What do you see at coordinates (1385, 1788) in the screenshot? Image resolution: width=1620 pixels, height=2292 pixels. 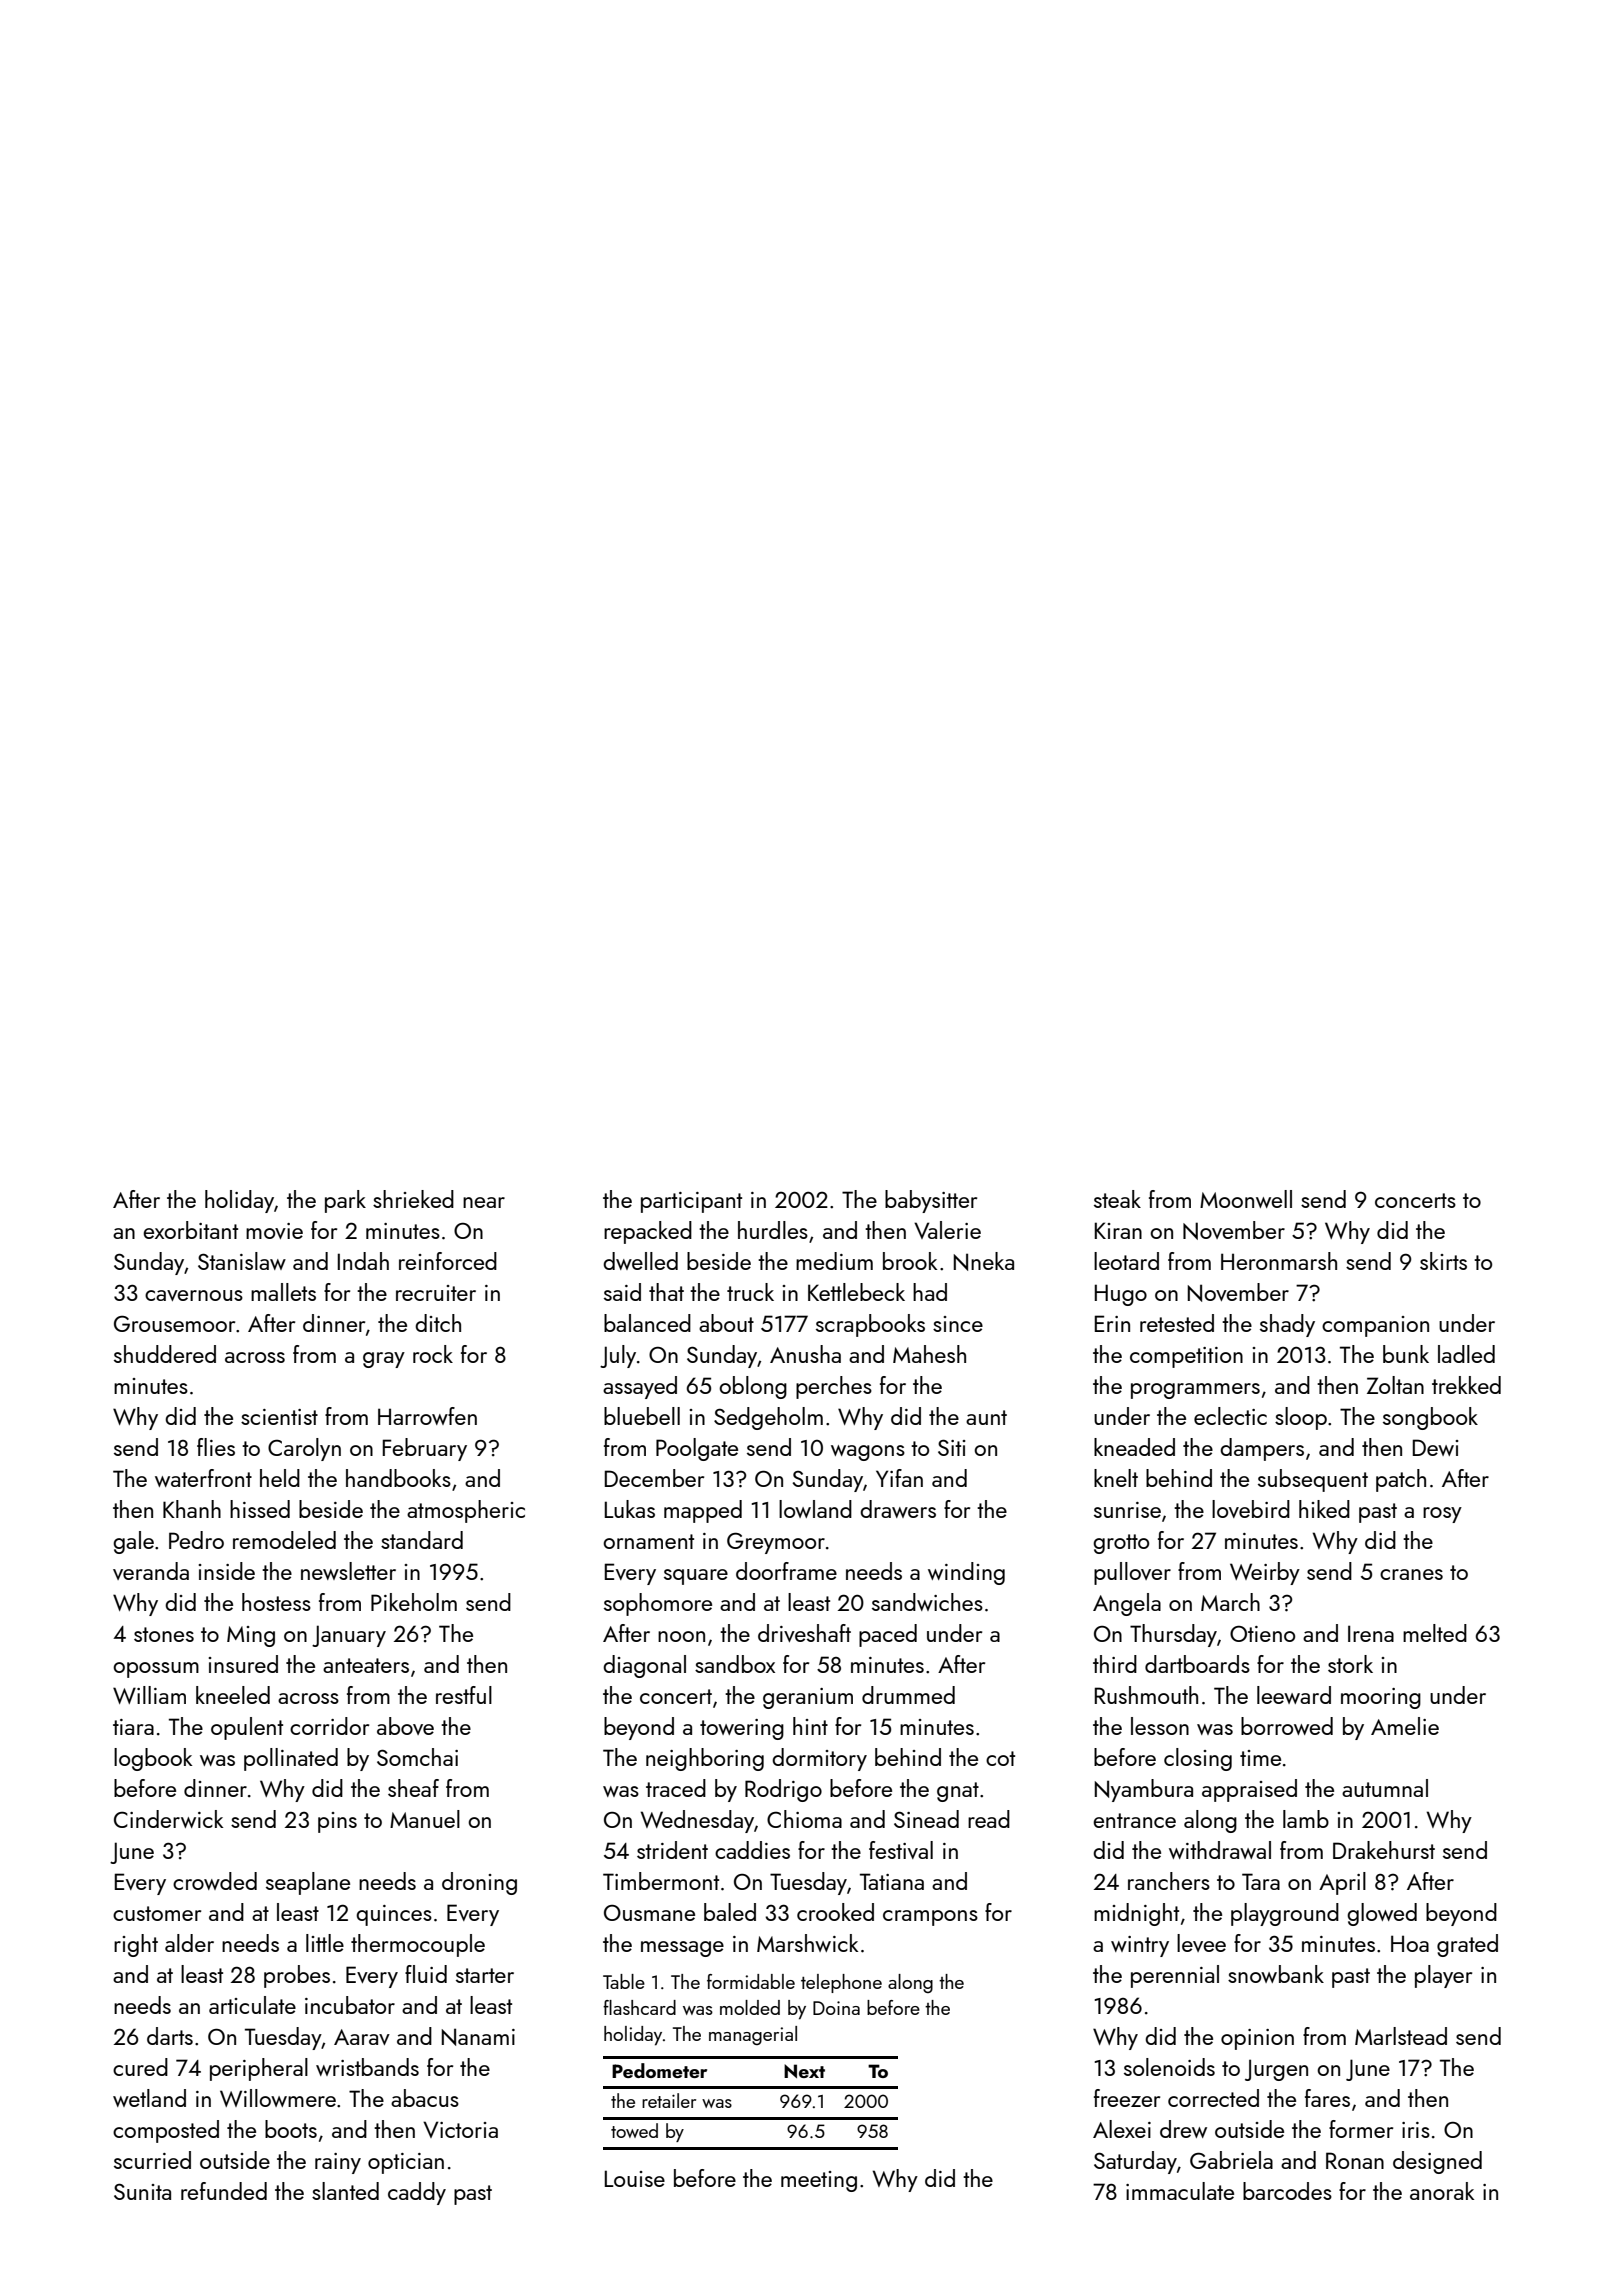 I see `autumnal` at bounding box center [1385, 1788].
